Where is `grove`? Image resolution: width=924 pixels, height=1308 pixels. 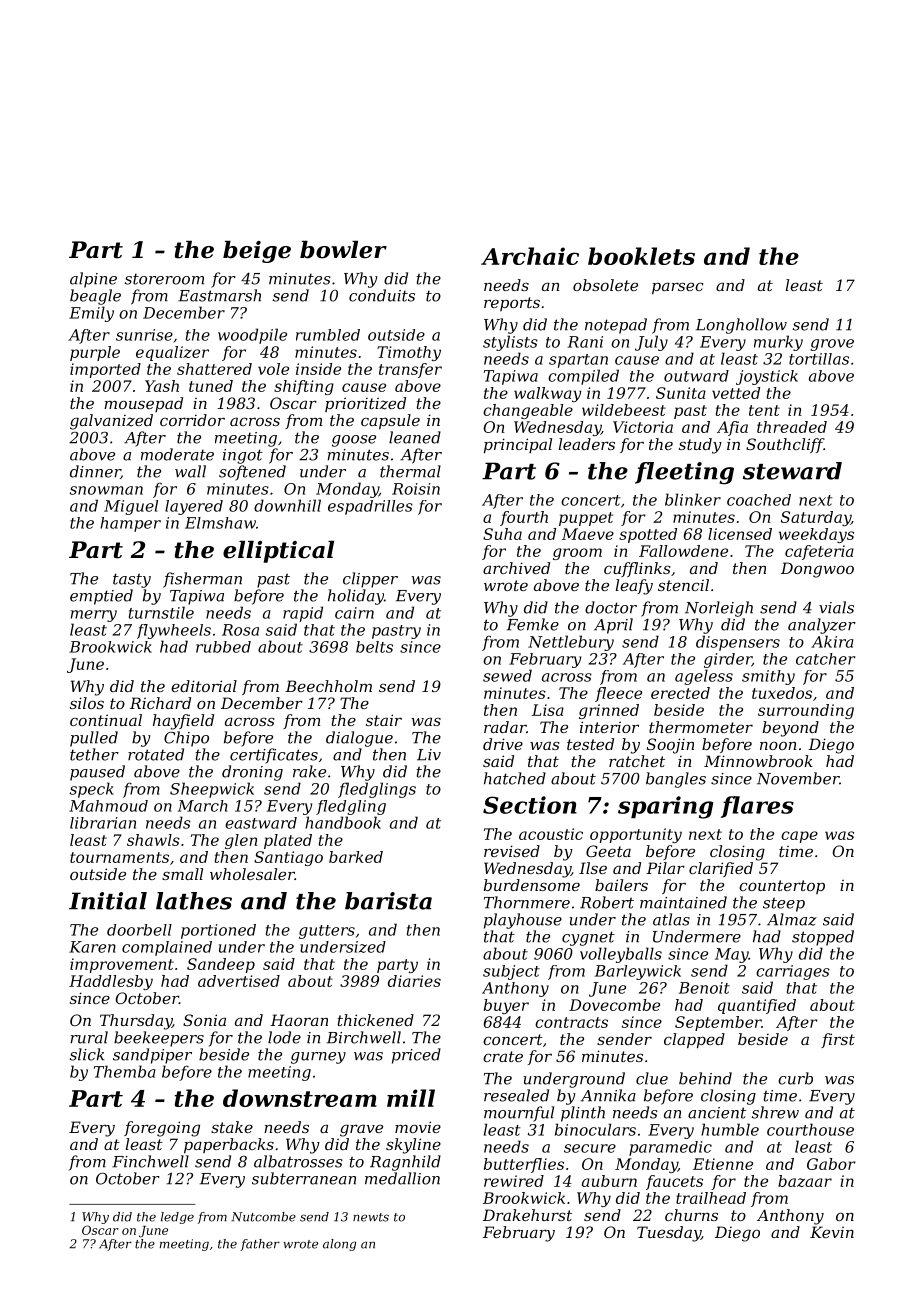
grove is located at coordinates (832, 345).
